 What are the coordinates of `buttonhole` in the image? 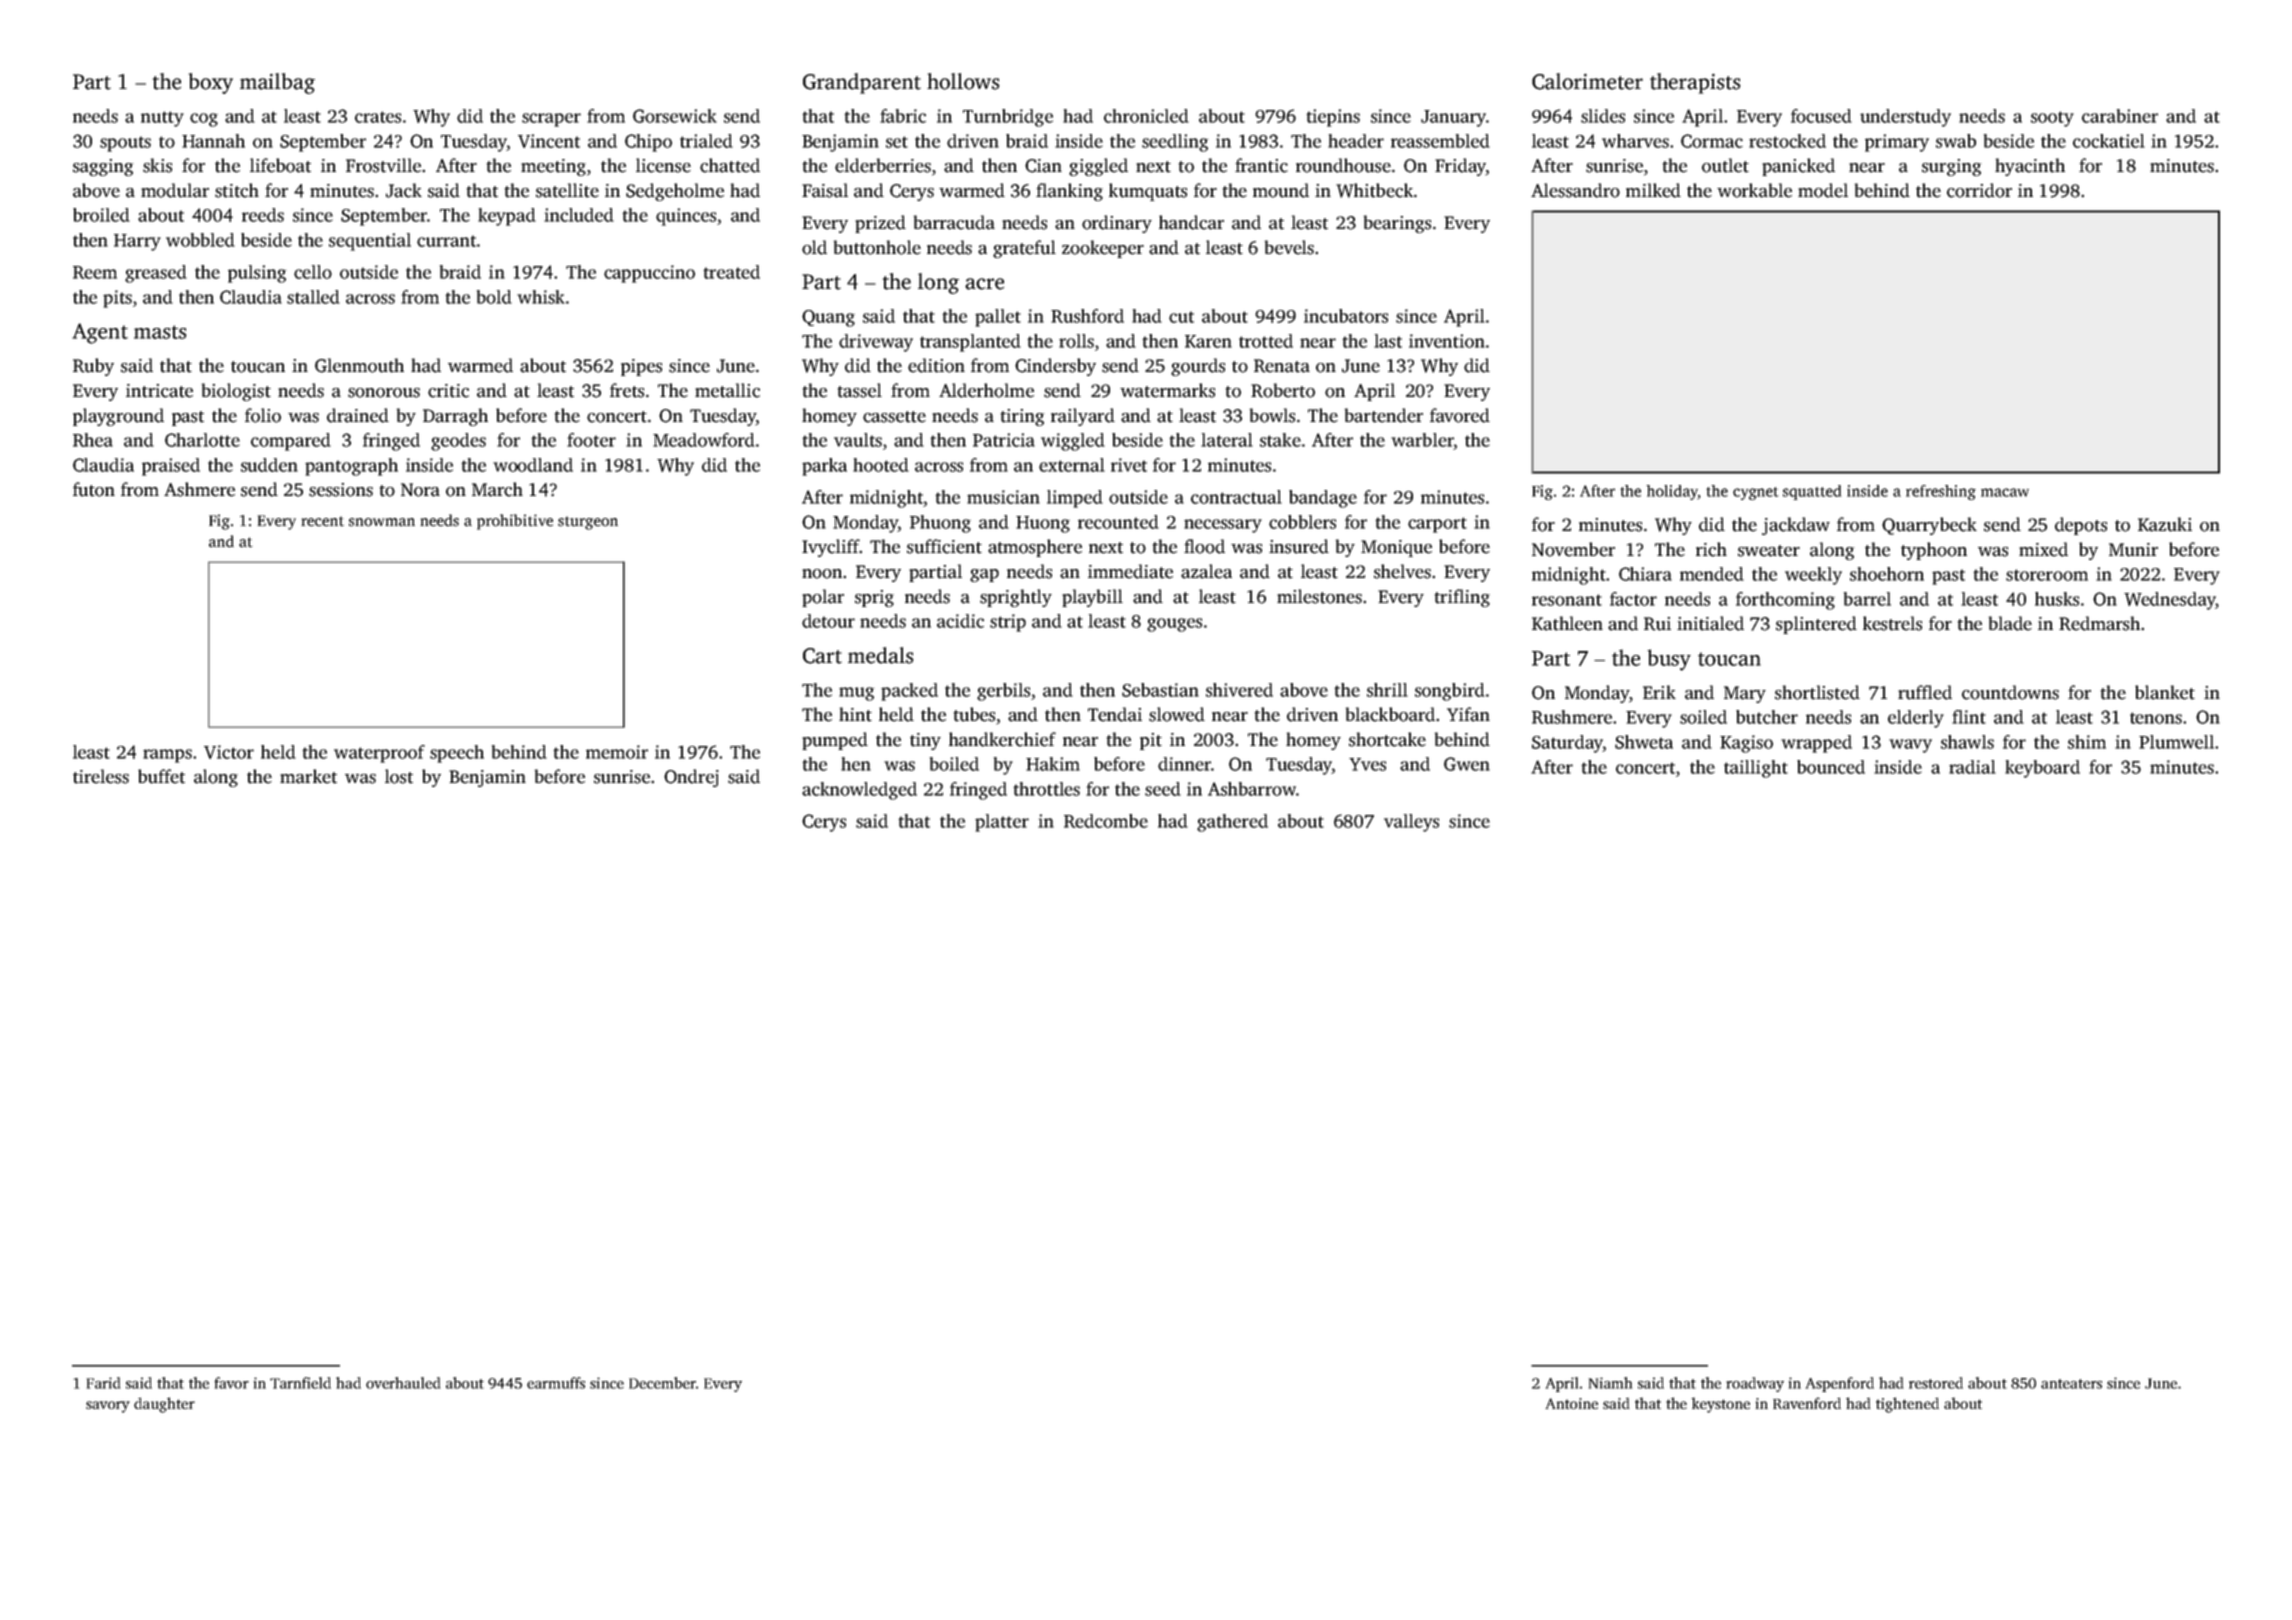 It's located at (877, 247).
